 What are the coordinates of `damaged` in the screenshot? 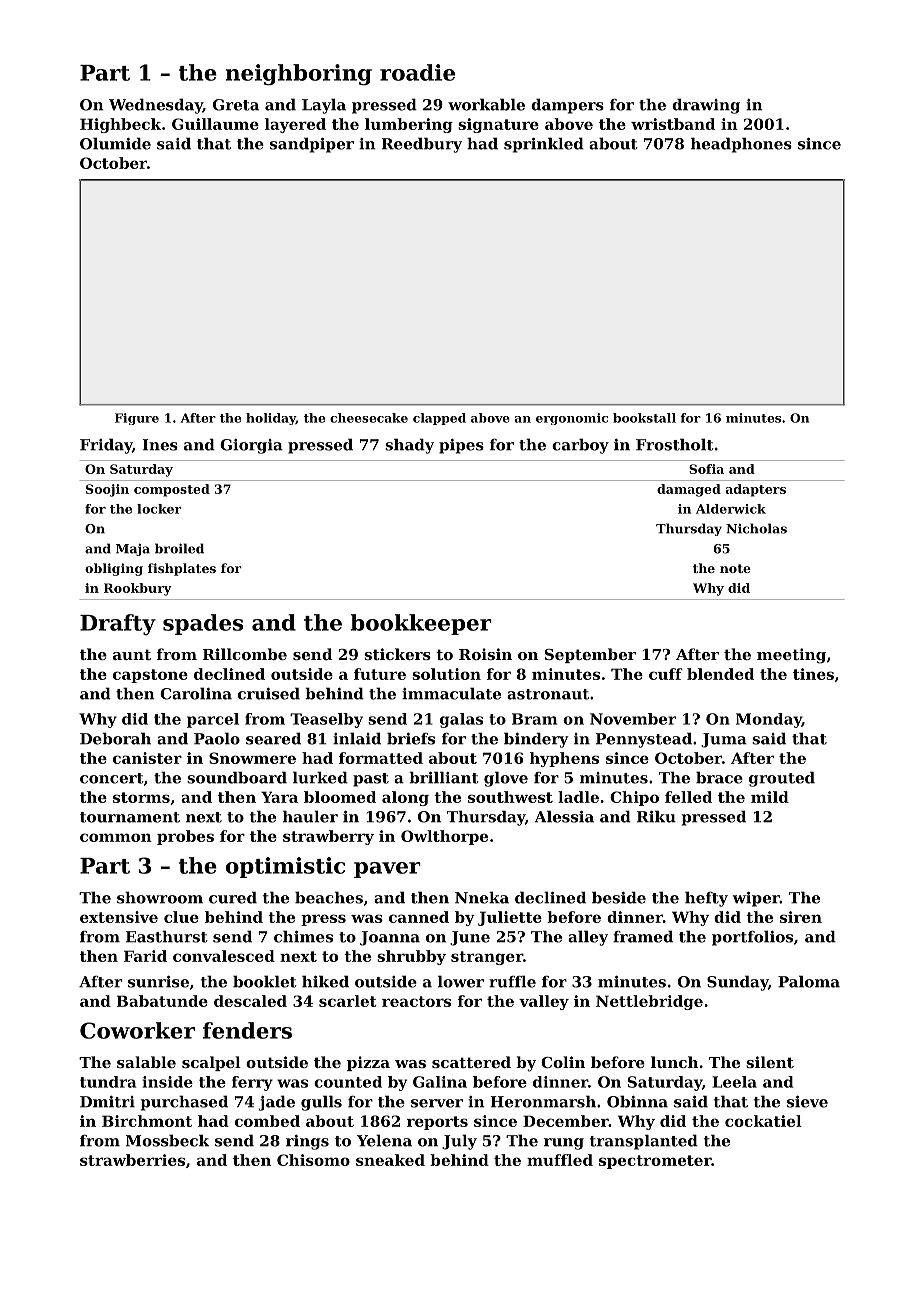 It's located at (689, 490).
